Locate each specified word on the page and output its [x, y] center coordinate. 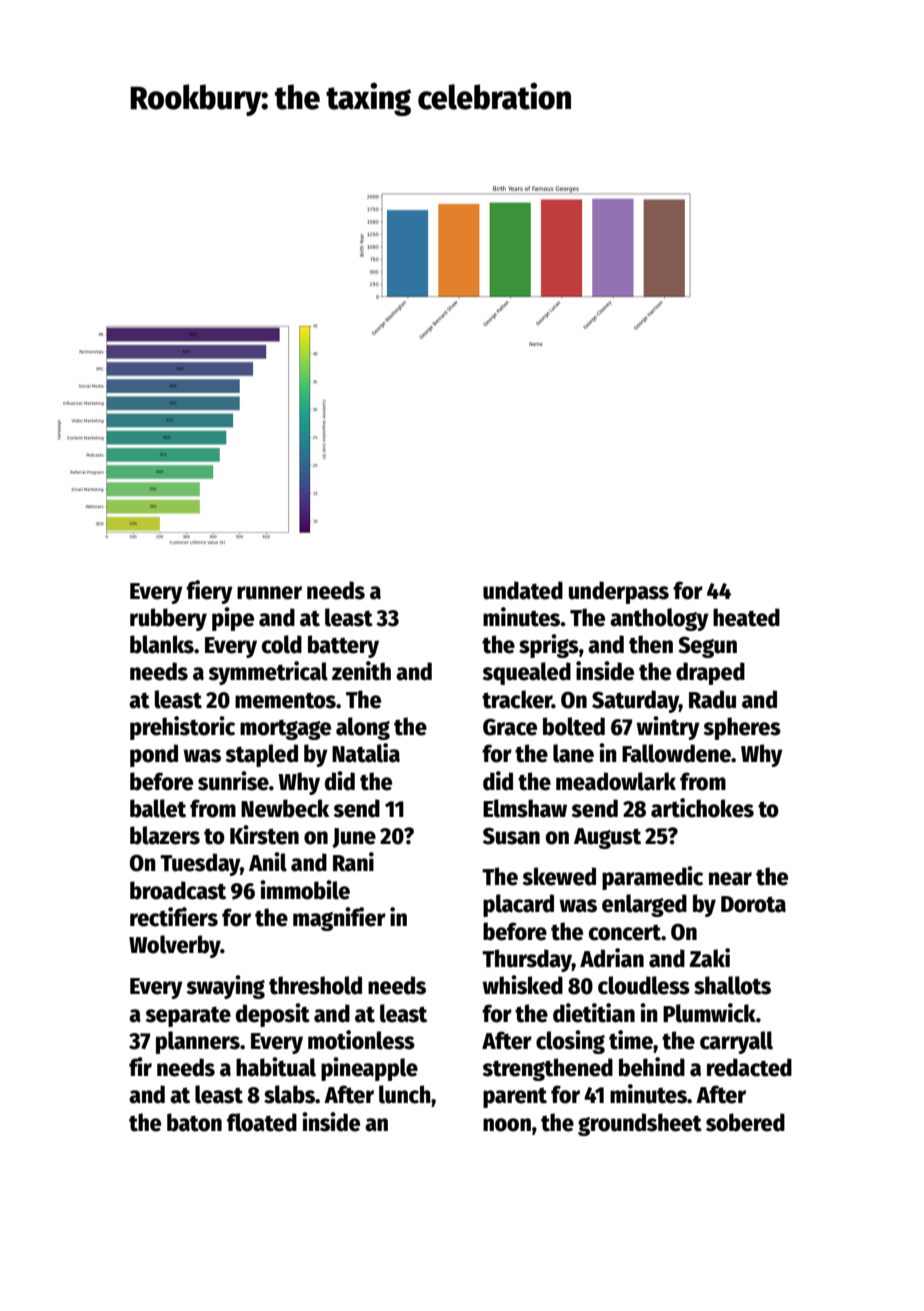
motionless [361, 1040]
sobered [745, 1122]
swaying [225, 987]
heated [746, 617]
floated [262, 1122]
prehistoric [182, 728]
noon [507, 1125]
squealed [526, 673]
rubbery [168, 619]
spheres [742, 728]
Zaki [710, 958]
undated [523, 590]
